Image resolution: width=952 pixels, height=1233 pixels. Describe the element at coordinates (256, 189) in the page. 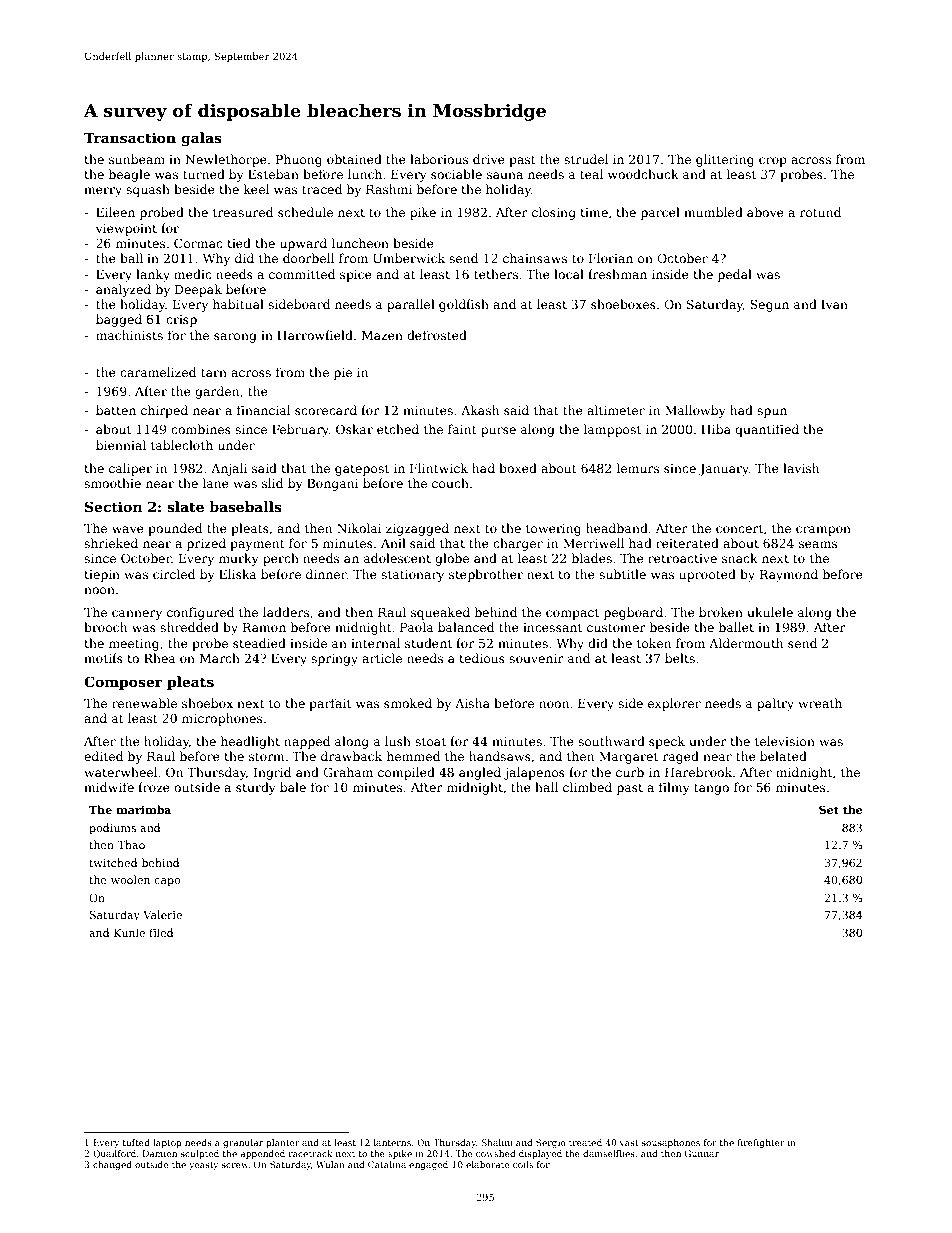

I see `keel` at that location.
